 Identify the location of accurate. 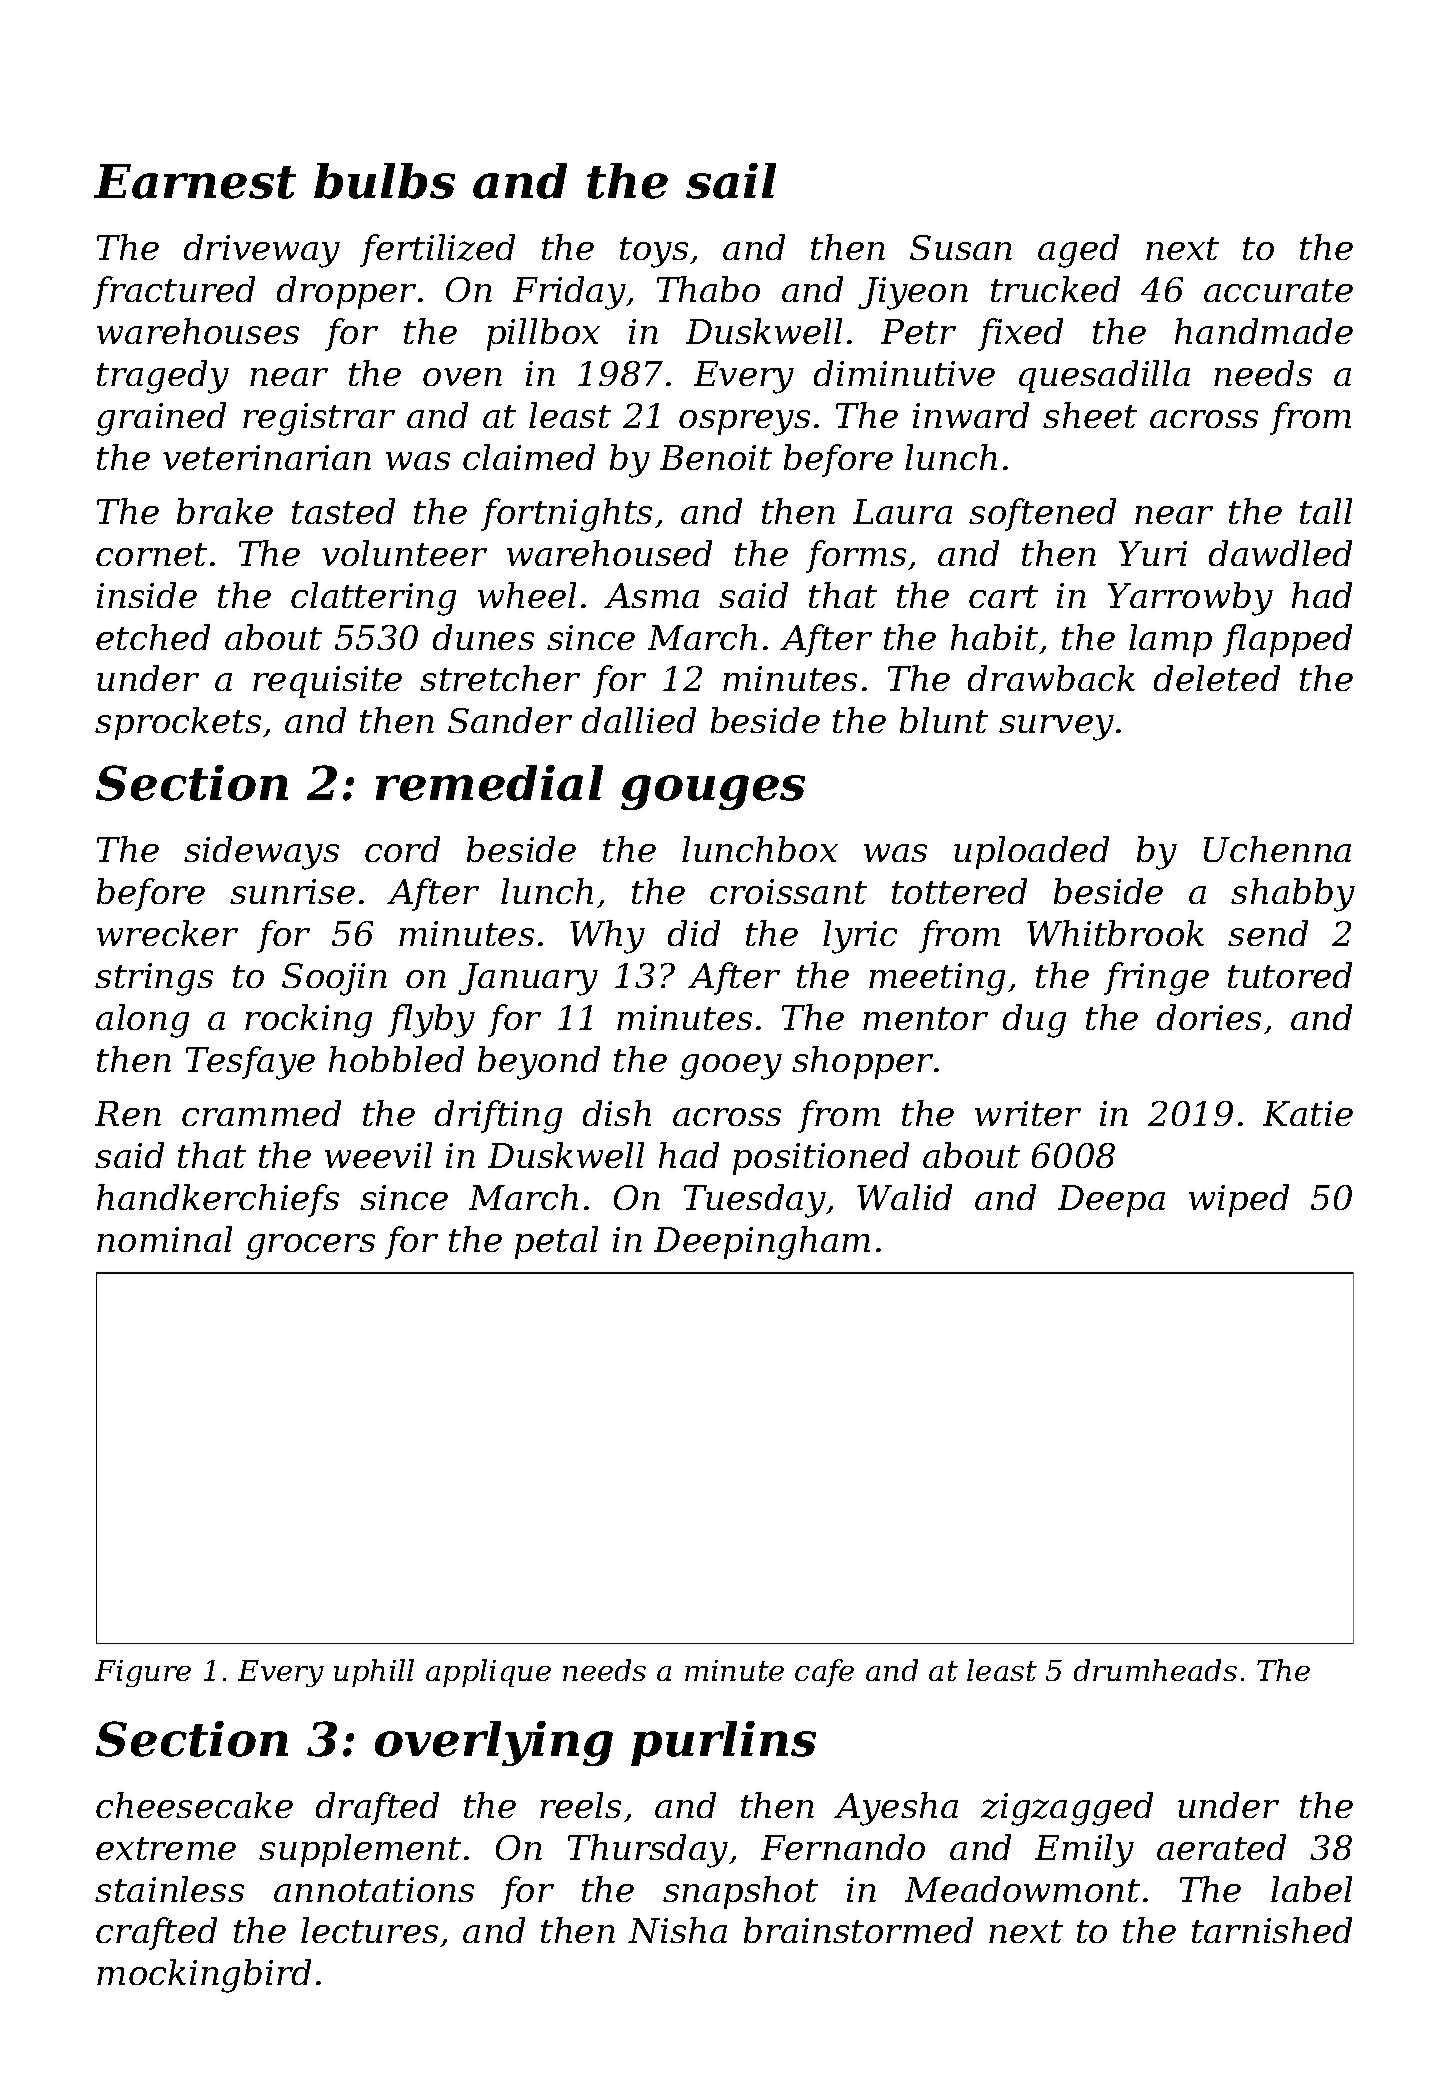
(1278, 290).
